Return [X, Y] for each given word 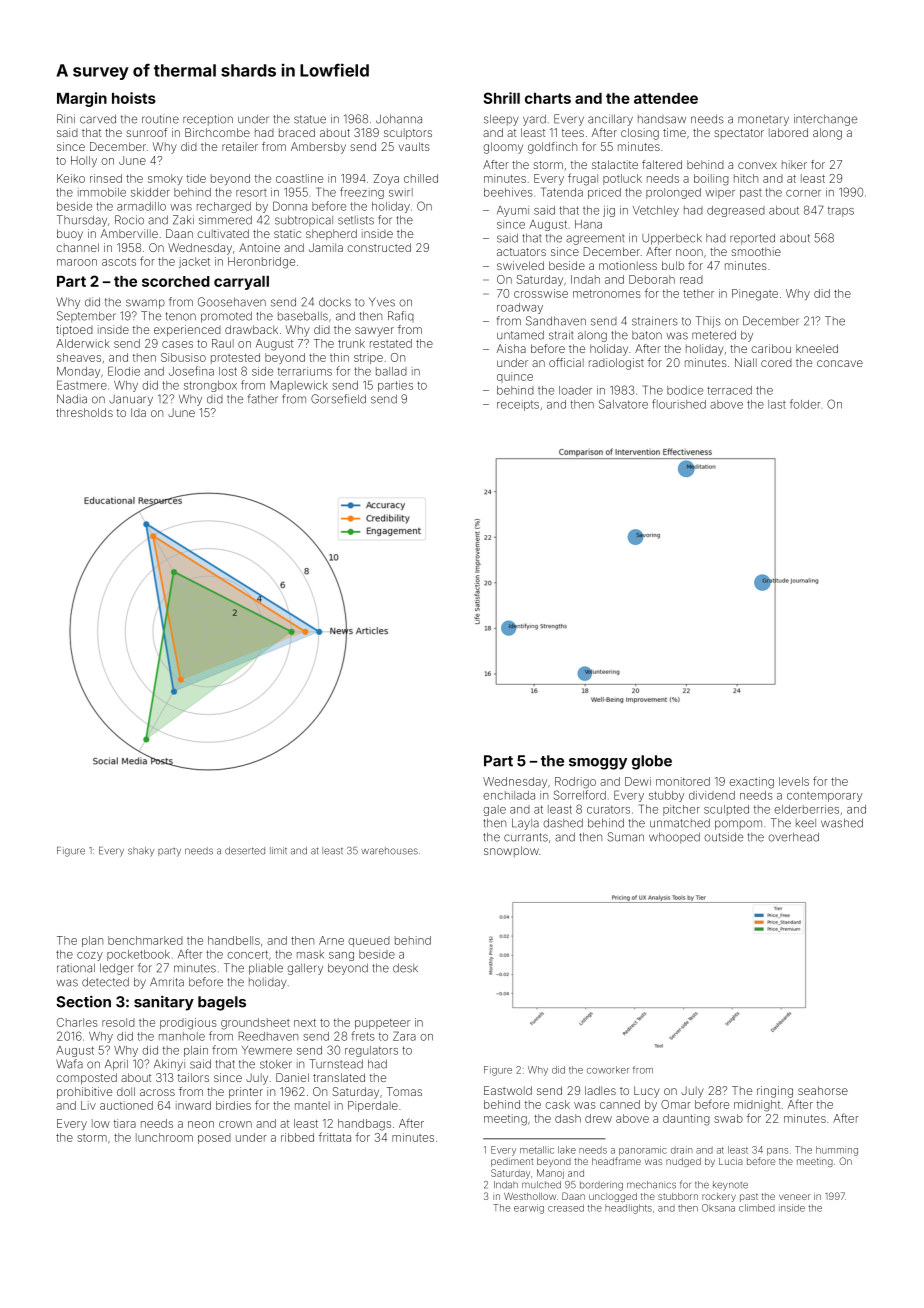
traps [841, 211]
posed [214, 1138]
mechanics [651, 1185]
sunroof [146, 132]
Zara [404, 1036]
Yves [382, 302]
